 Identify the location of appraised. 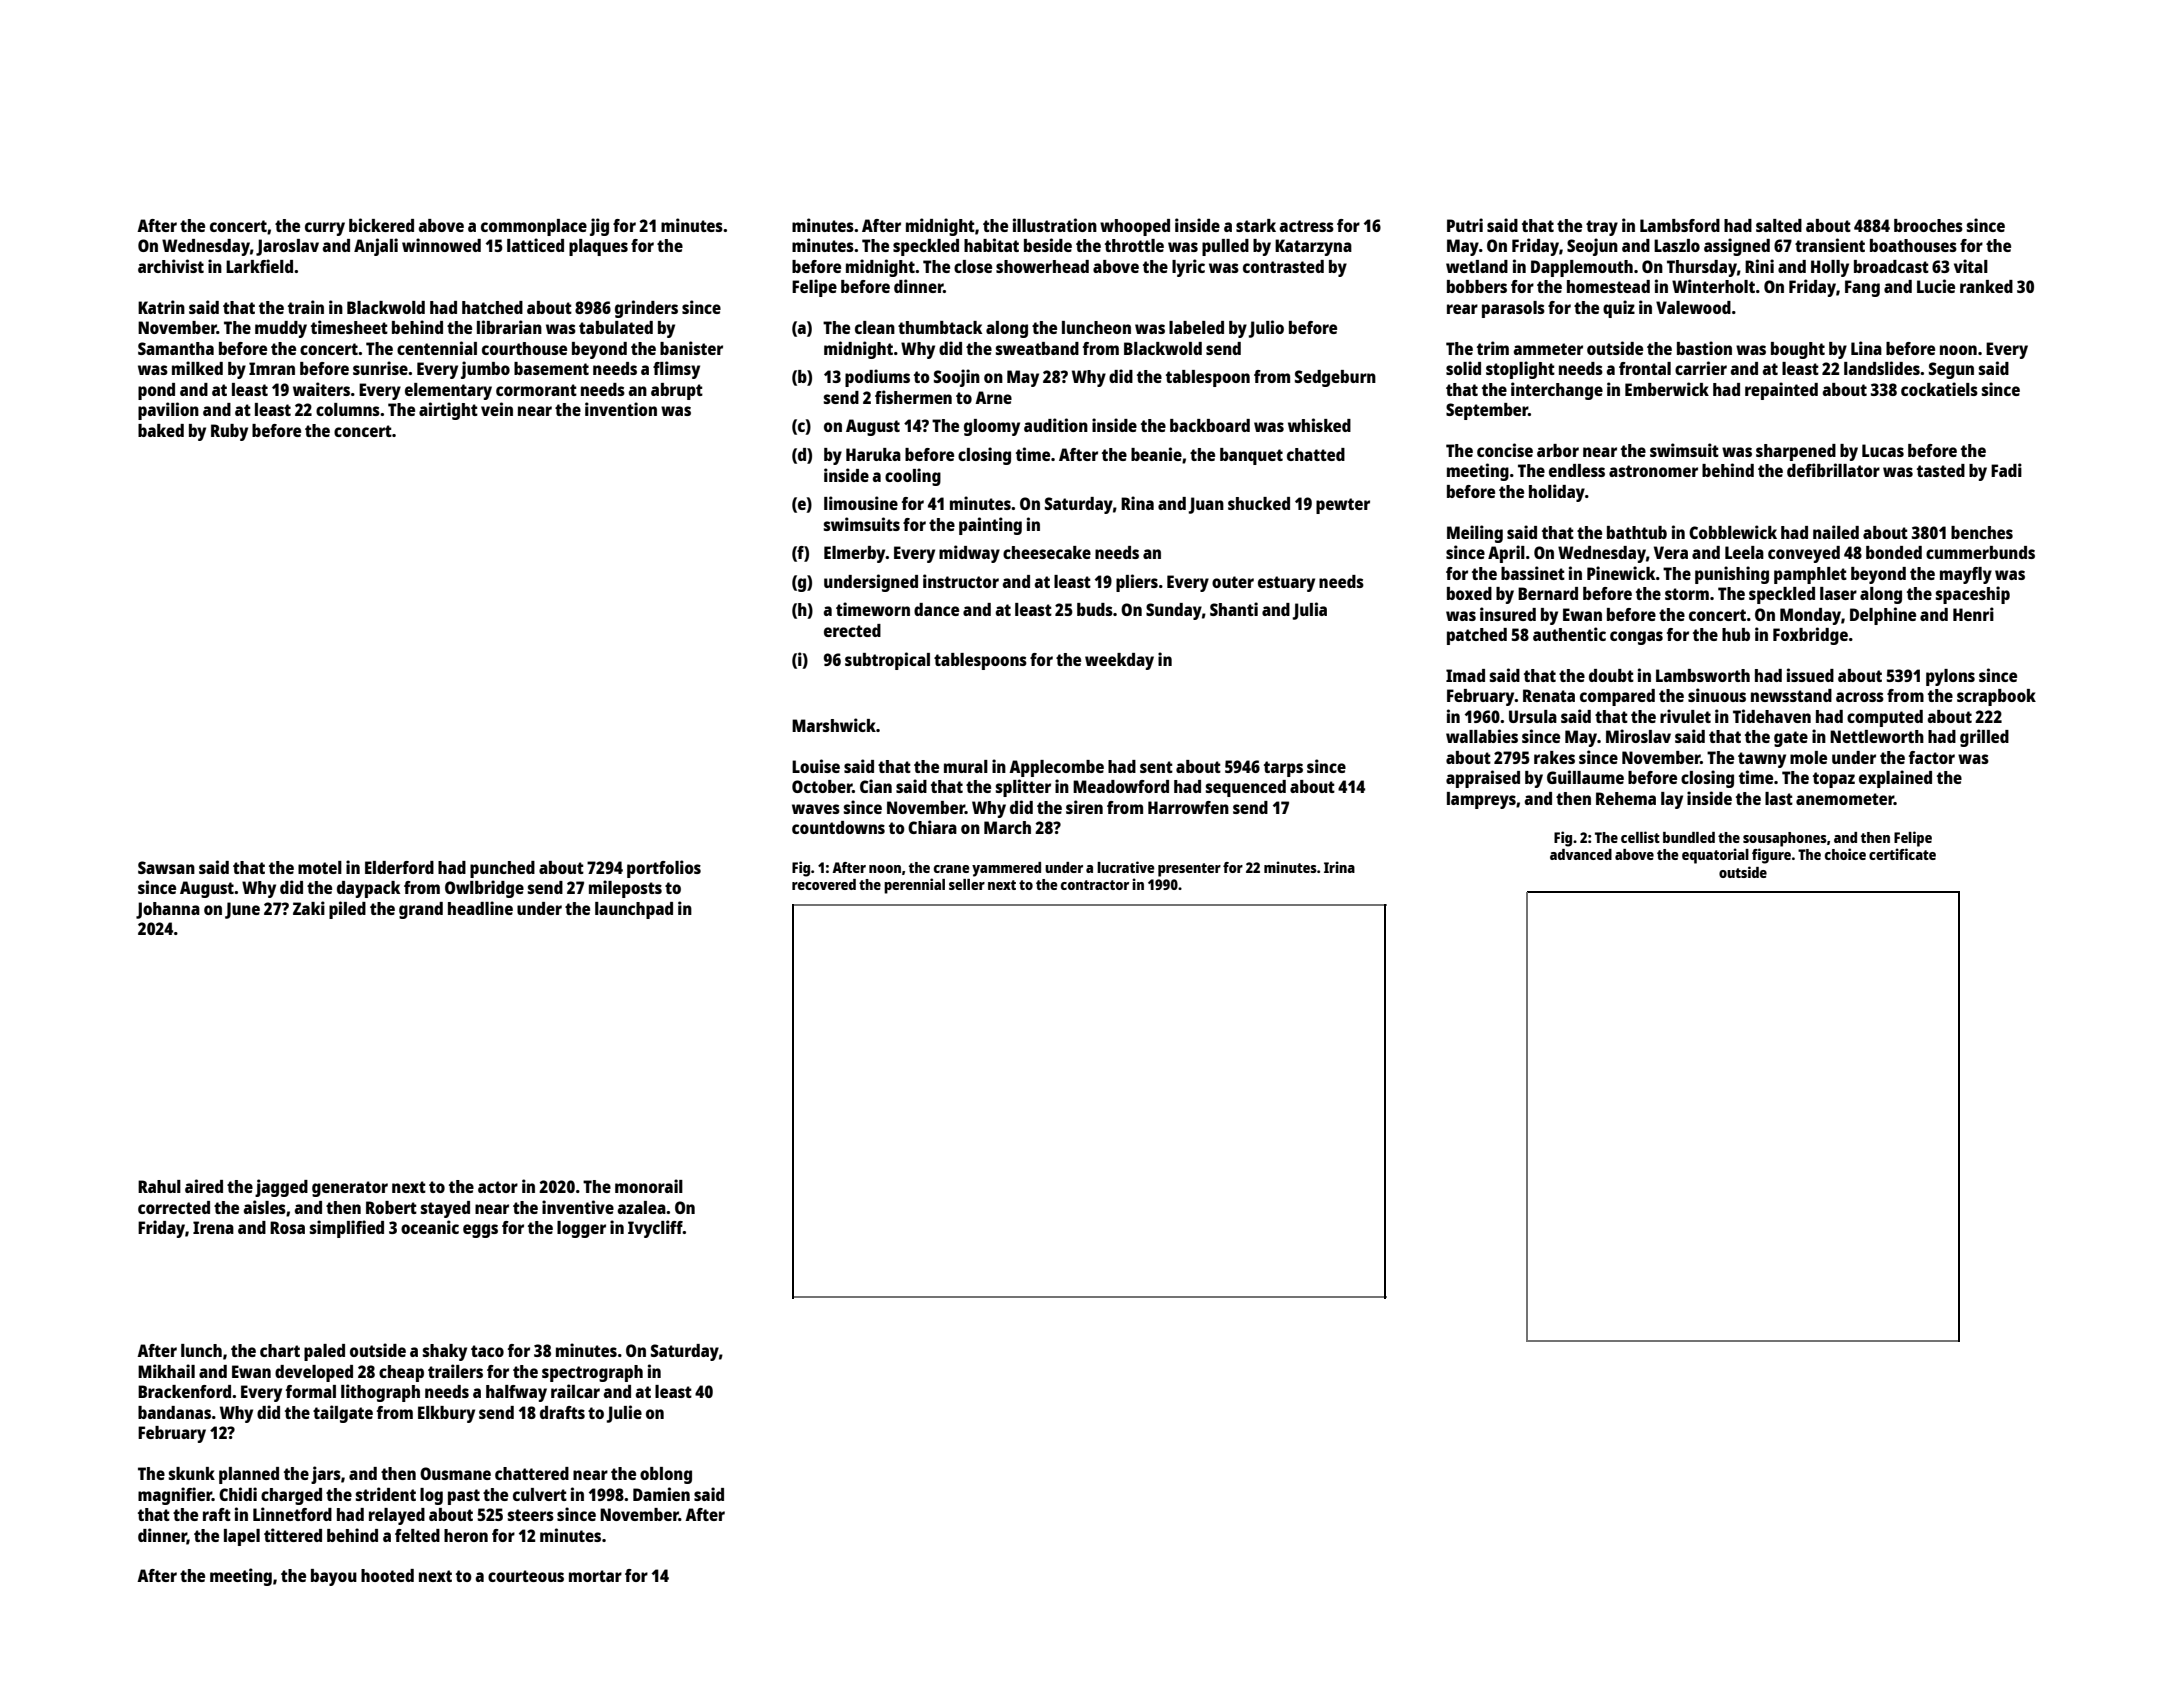
(1483, 779).
